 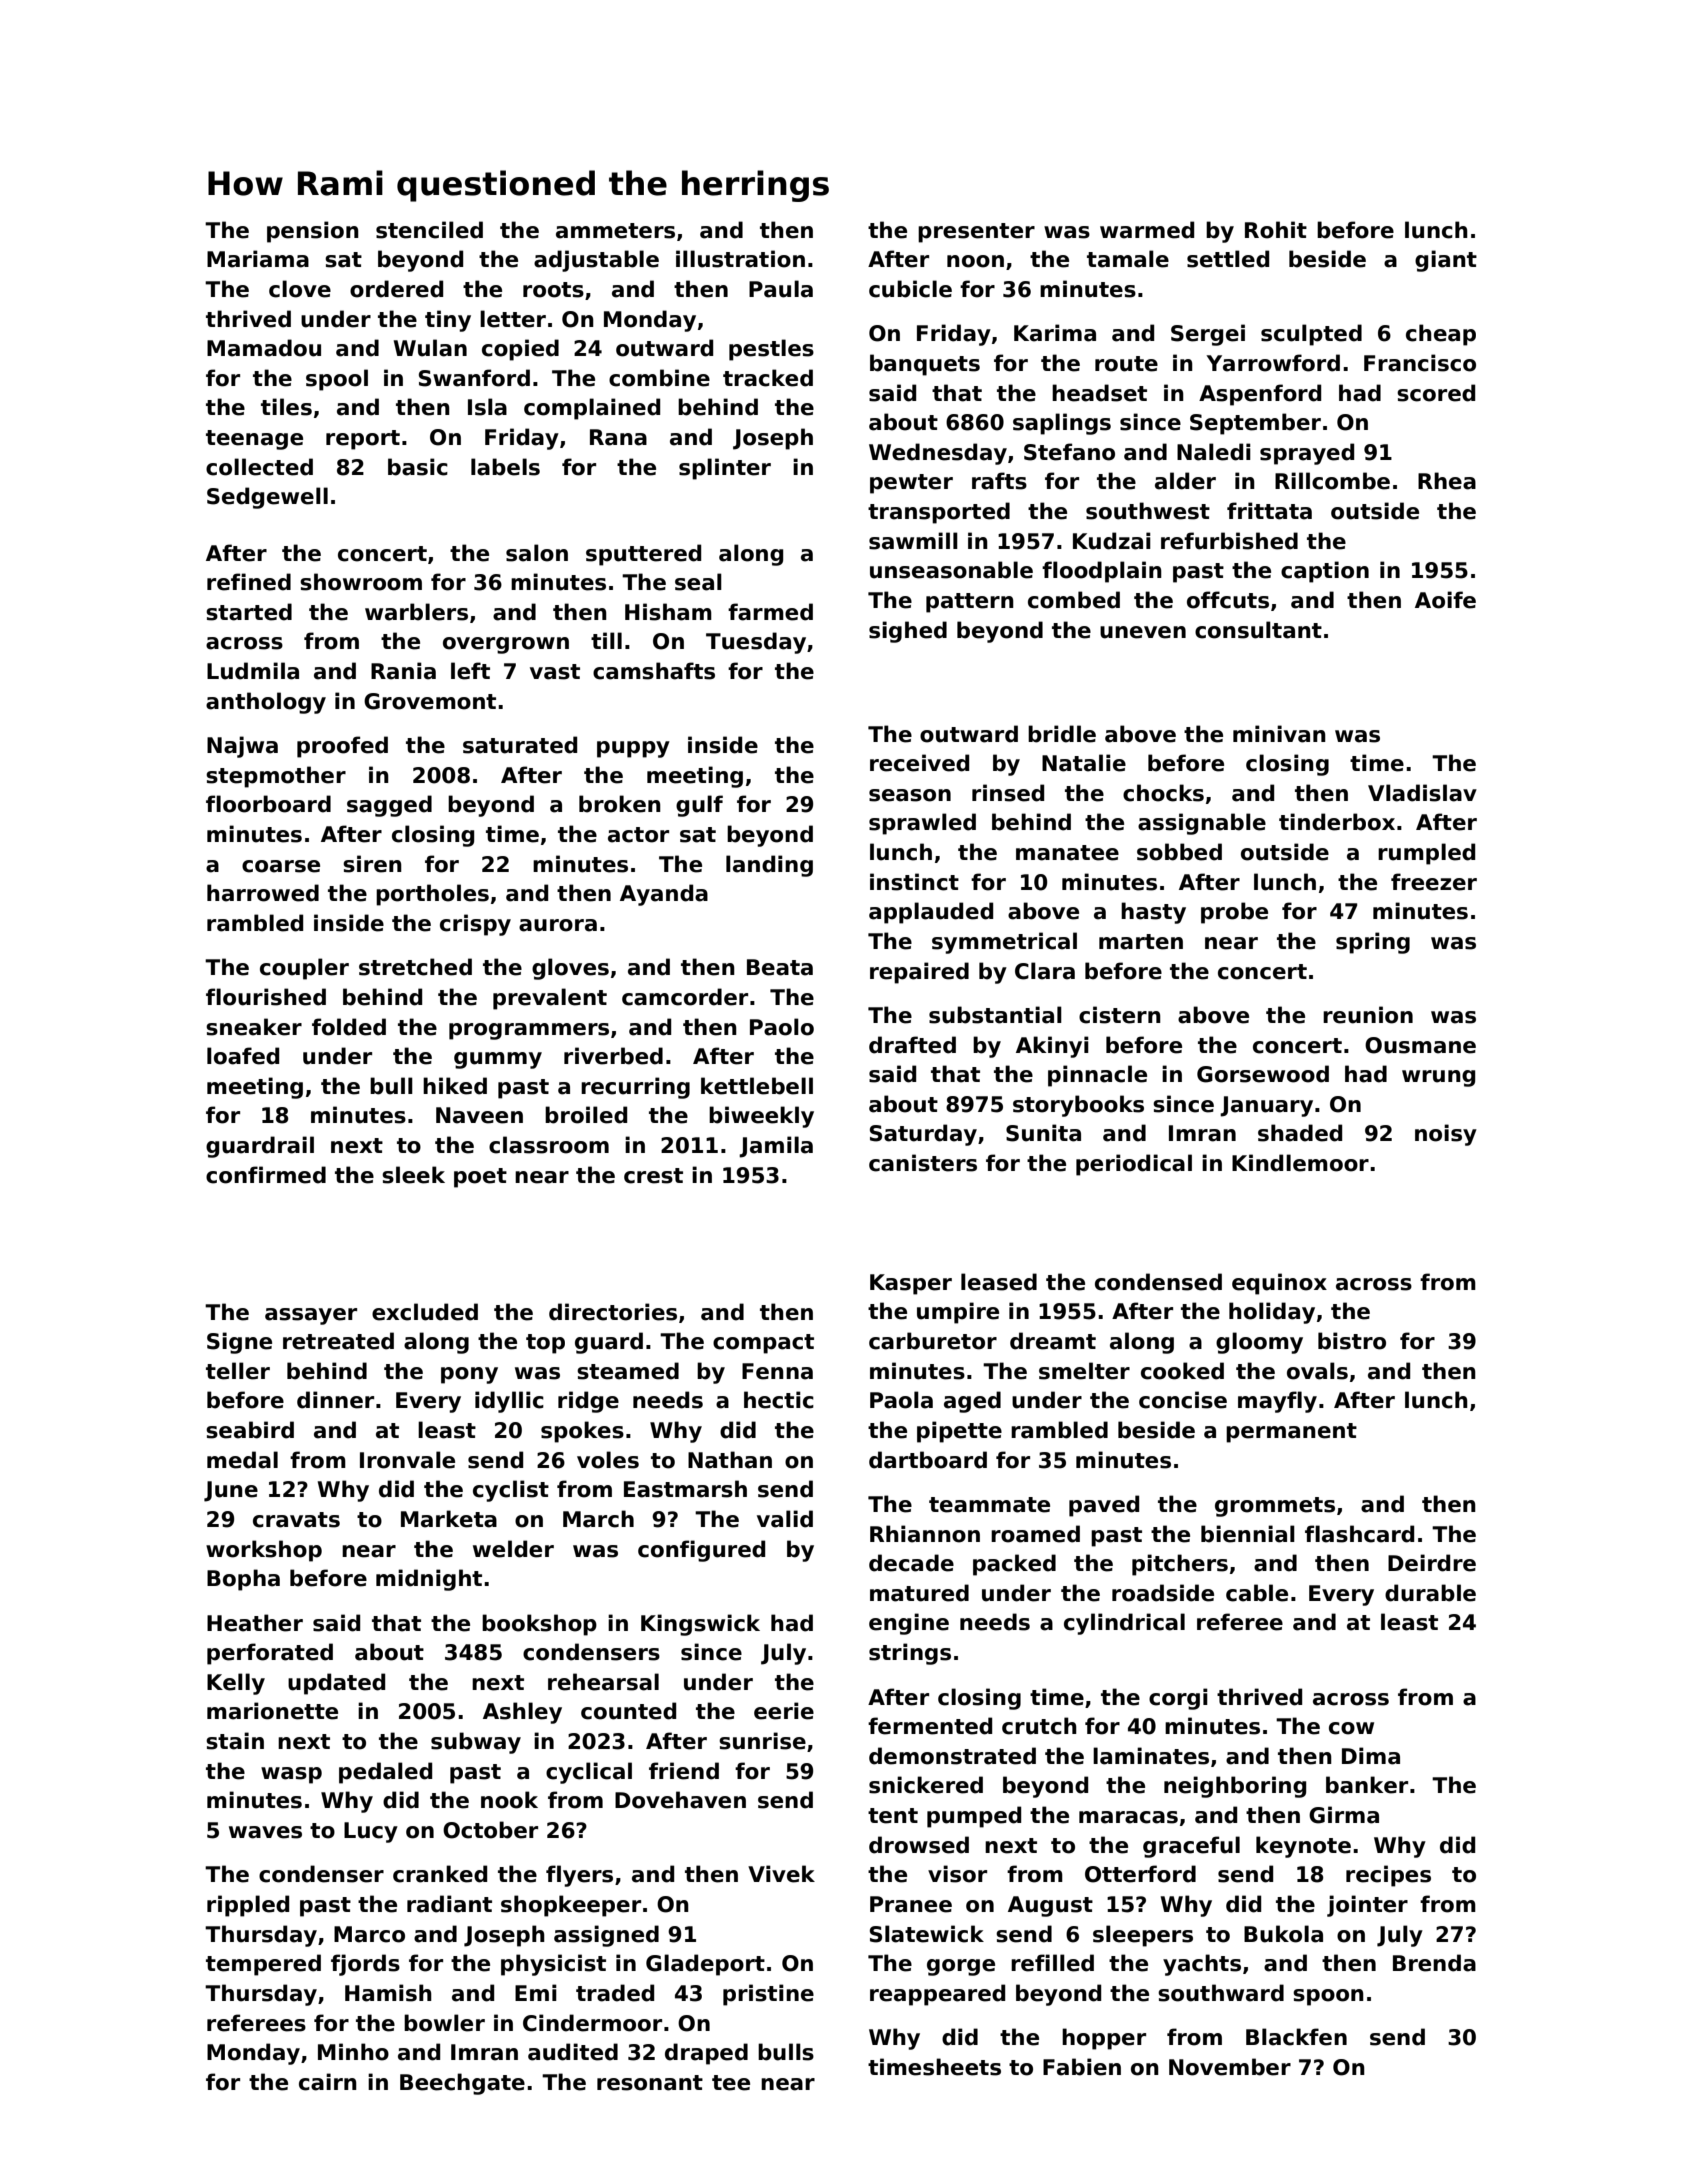 I want to click on poet, so click(x=480, y=1178).
